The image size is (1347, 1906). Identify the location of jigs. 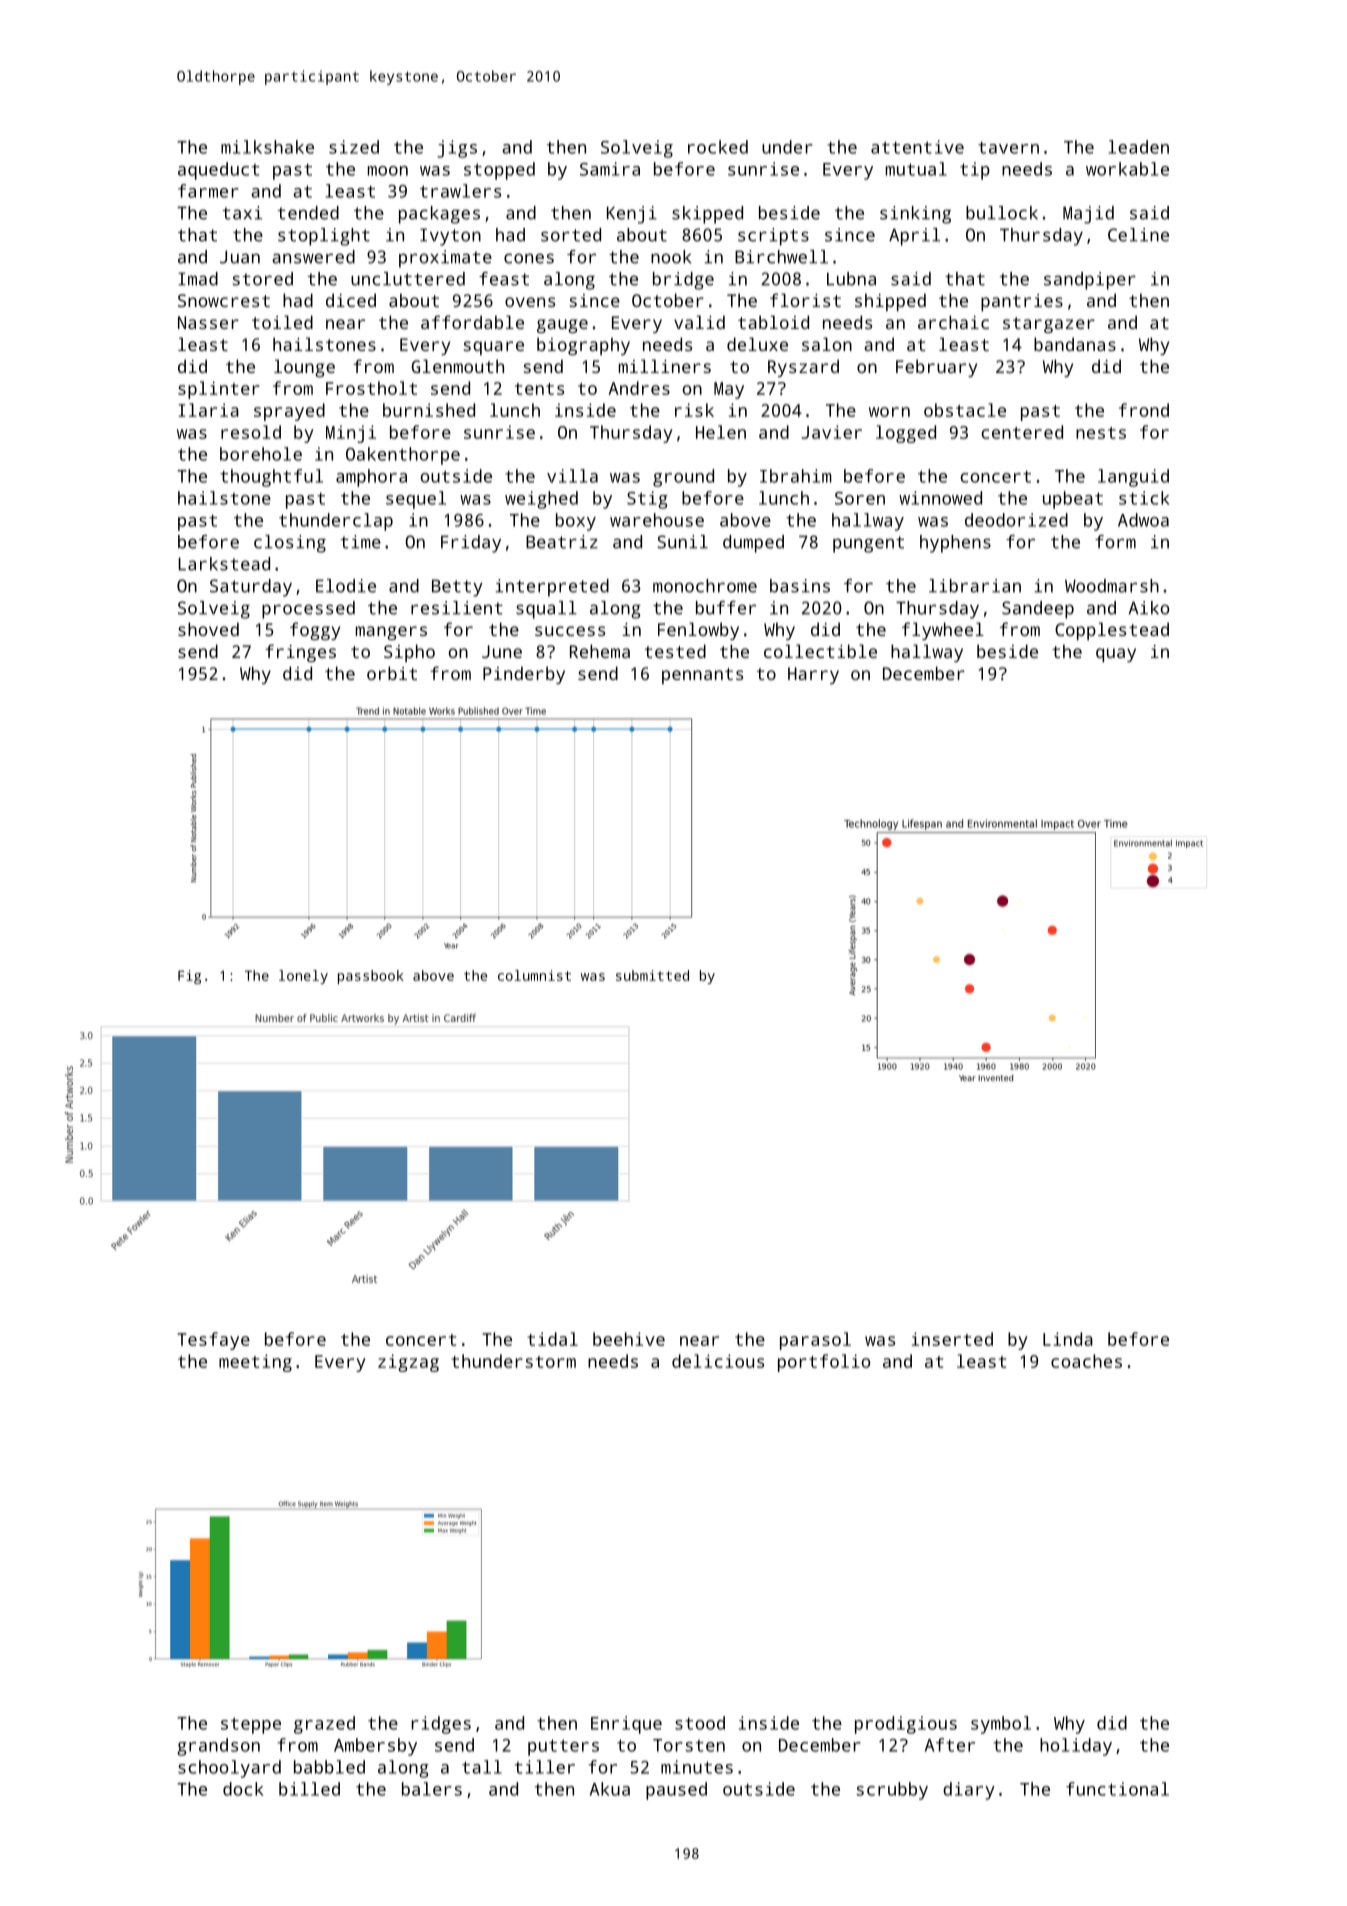
(457, 149).
